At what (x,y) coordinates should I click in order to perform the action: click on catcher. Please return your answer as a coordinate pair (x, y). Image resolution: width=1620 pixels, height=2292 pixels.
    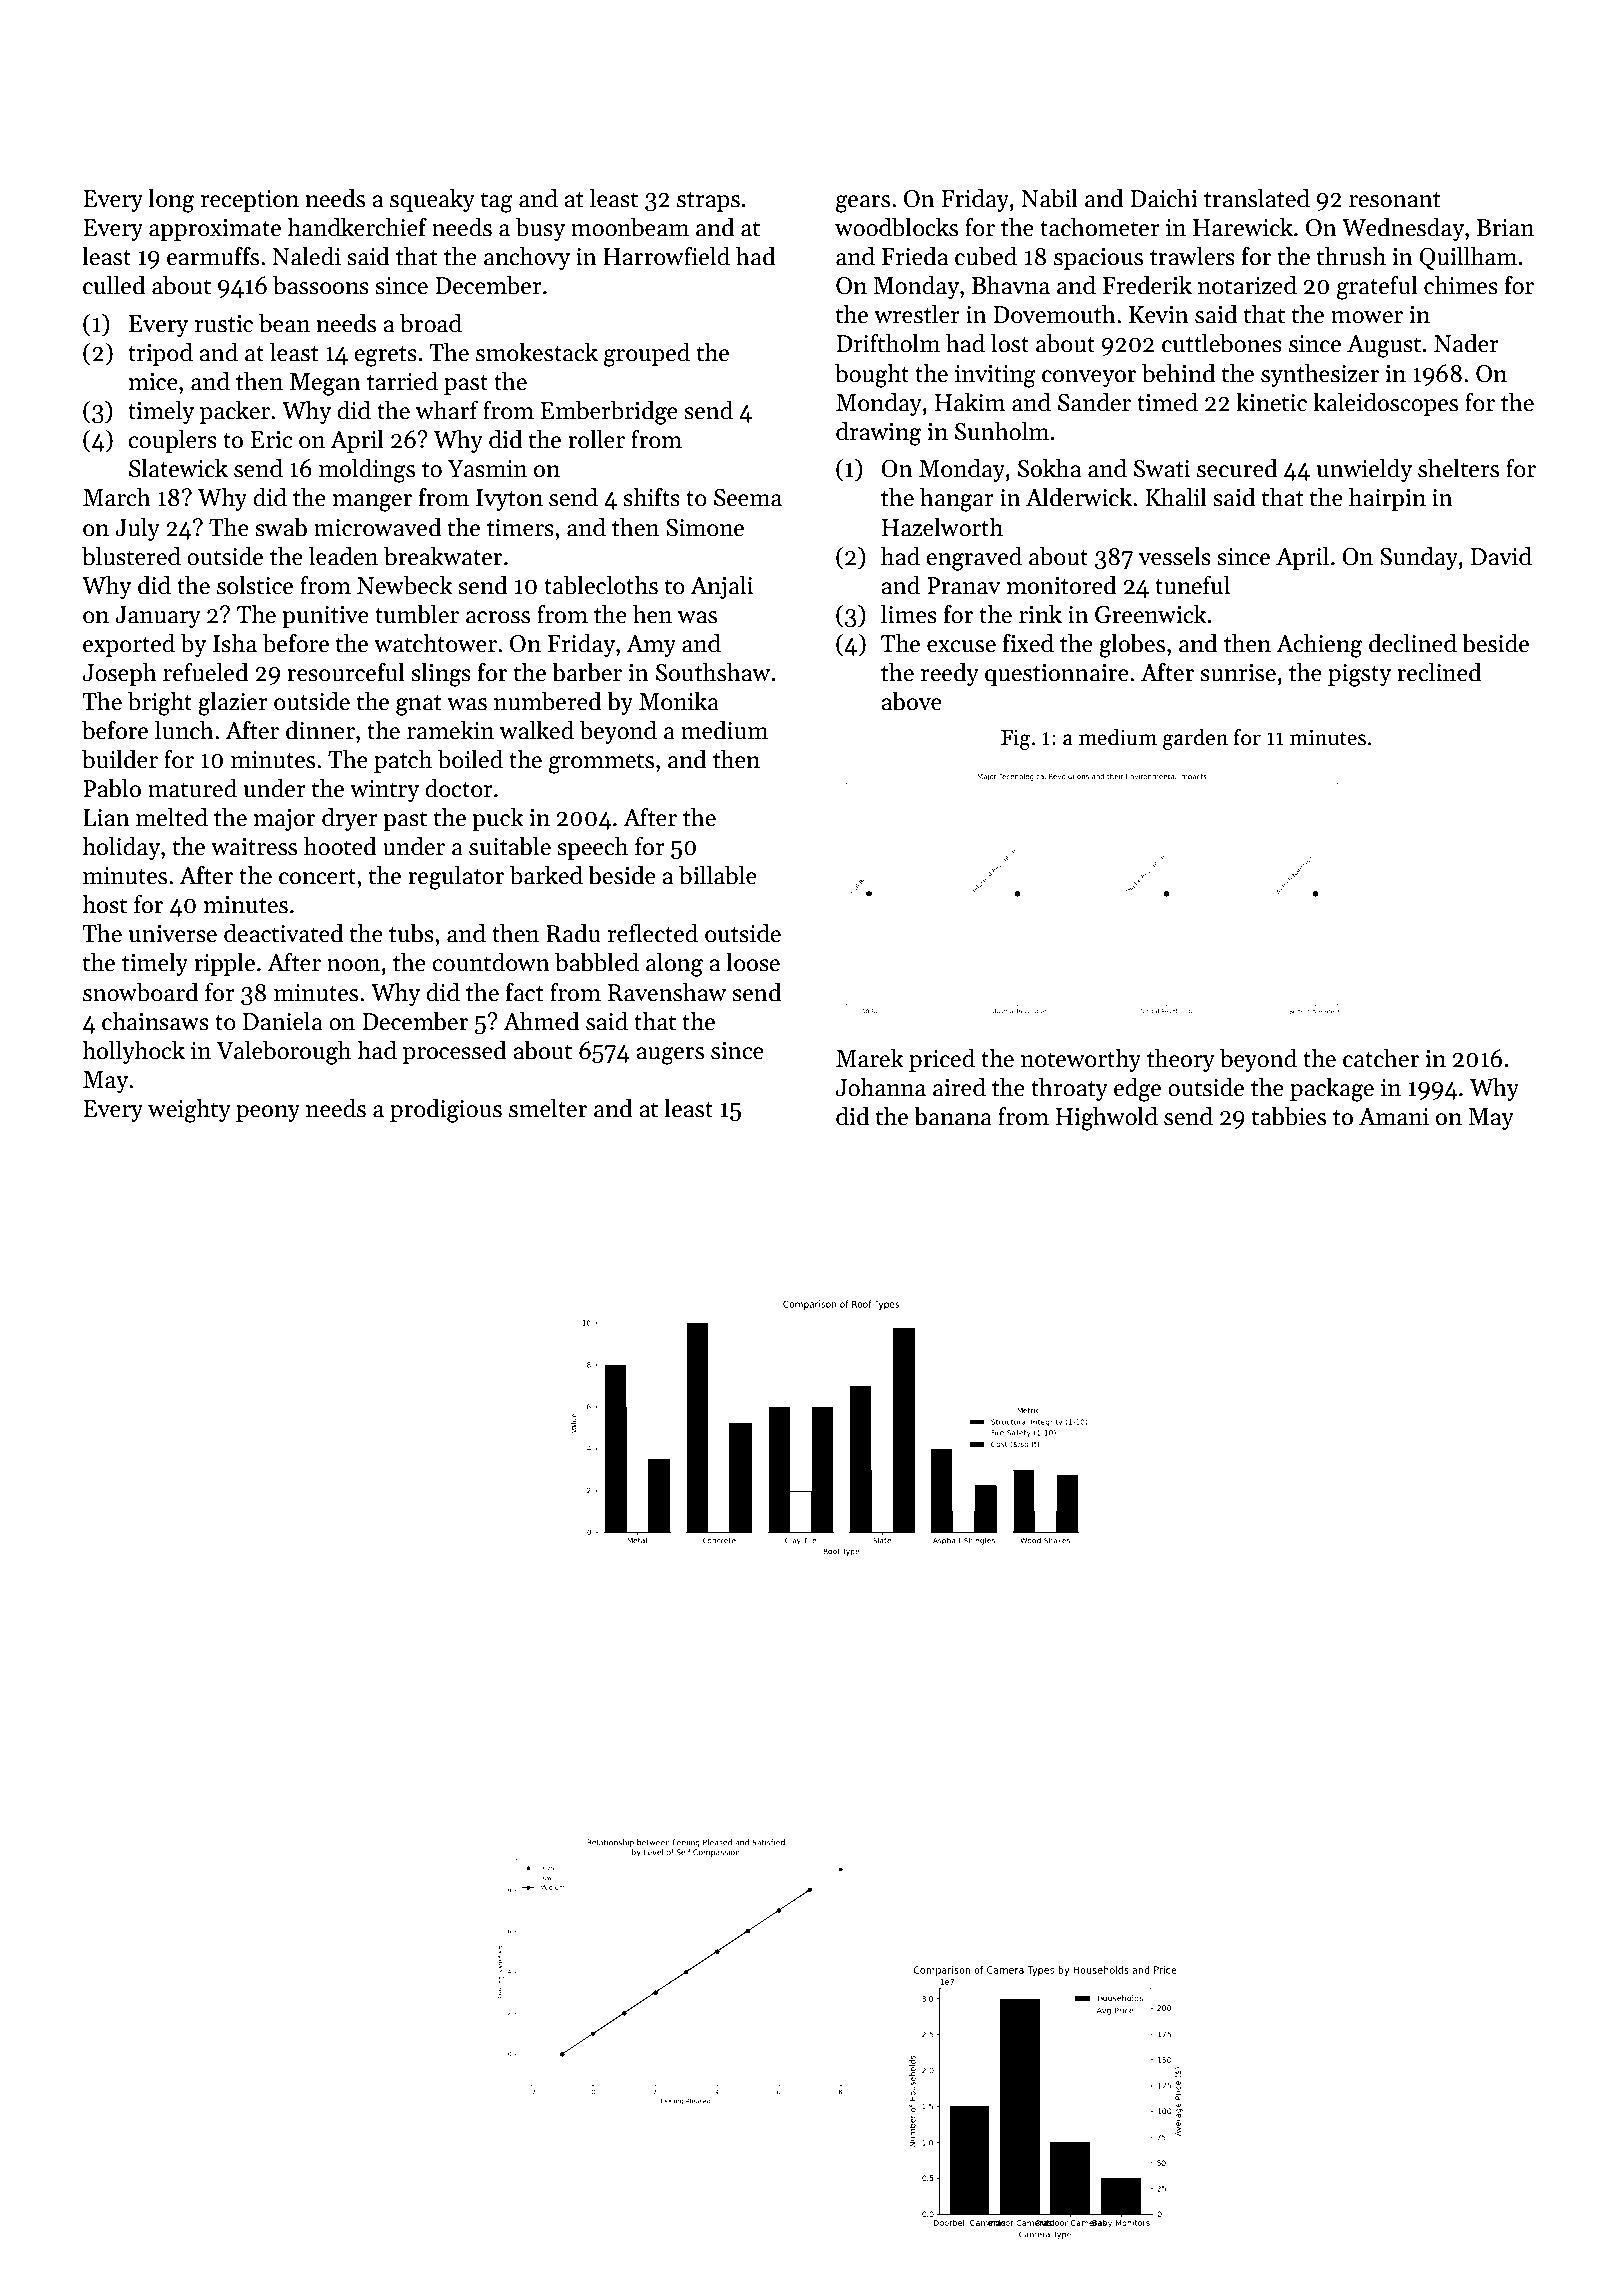
    Looking at the image, I should click on (1381, 1058).
